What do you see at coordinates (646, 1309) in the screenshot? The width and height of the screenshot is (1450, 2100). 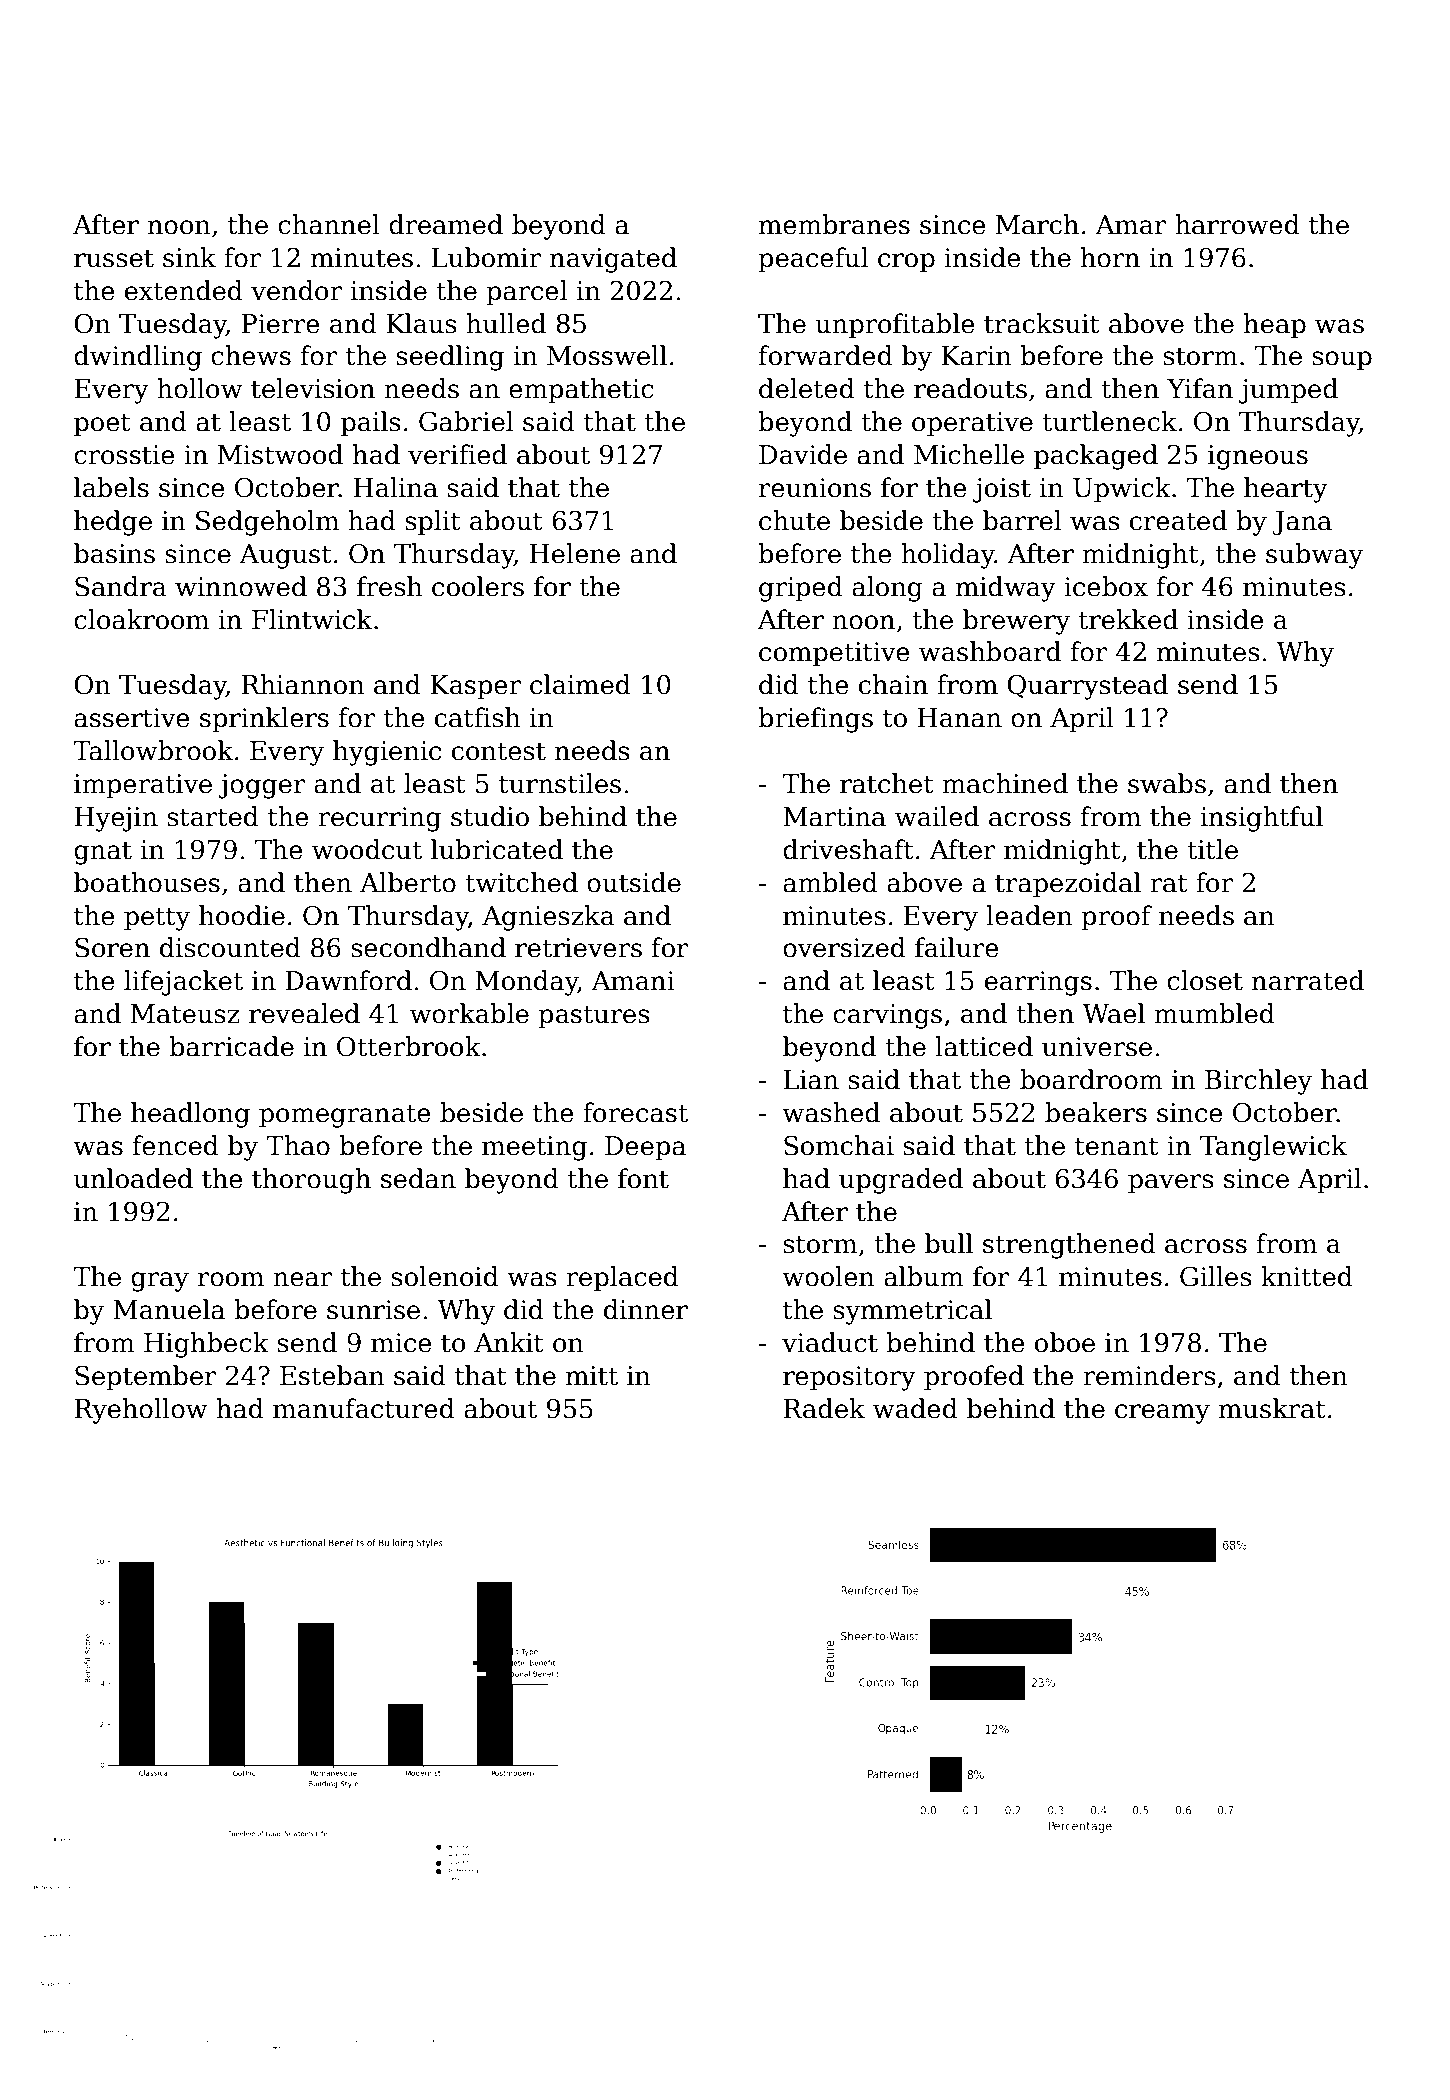 I see `dinner` at bounding box center [646, 1309].
